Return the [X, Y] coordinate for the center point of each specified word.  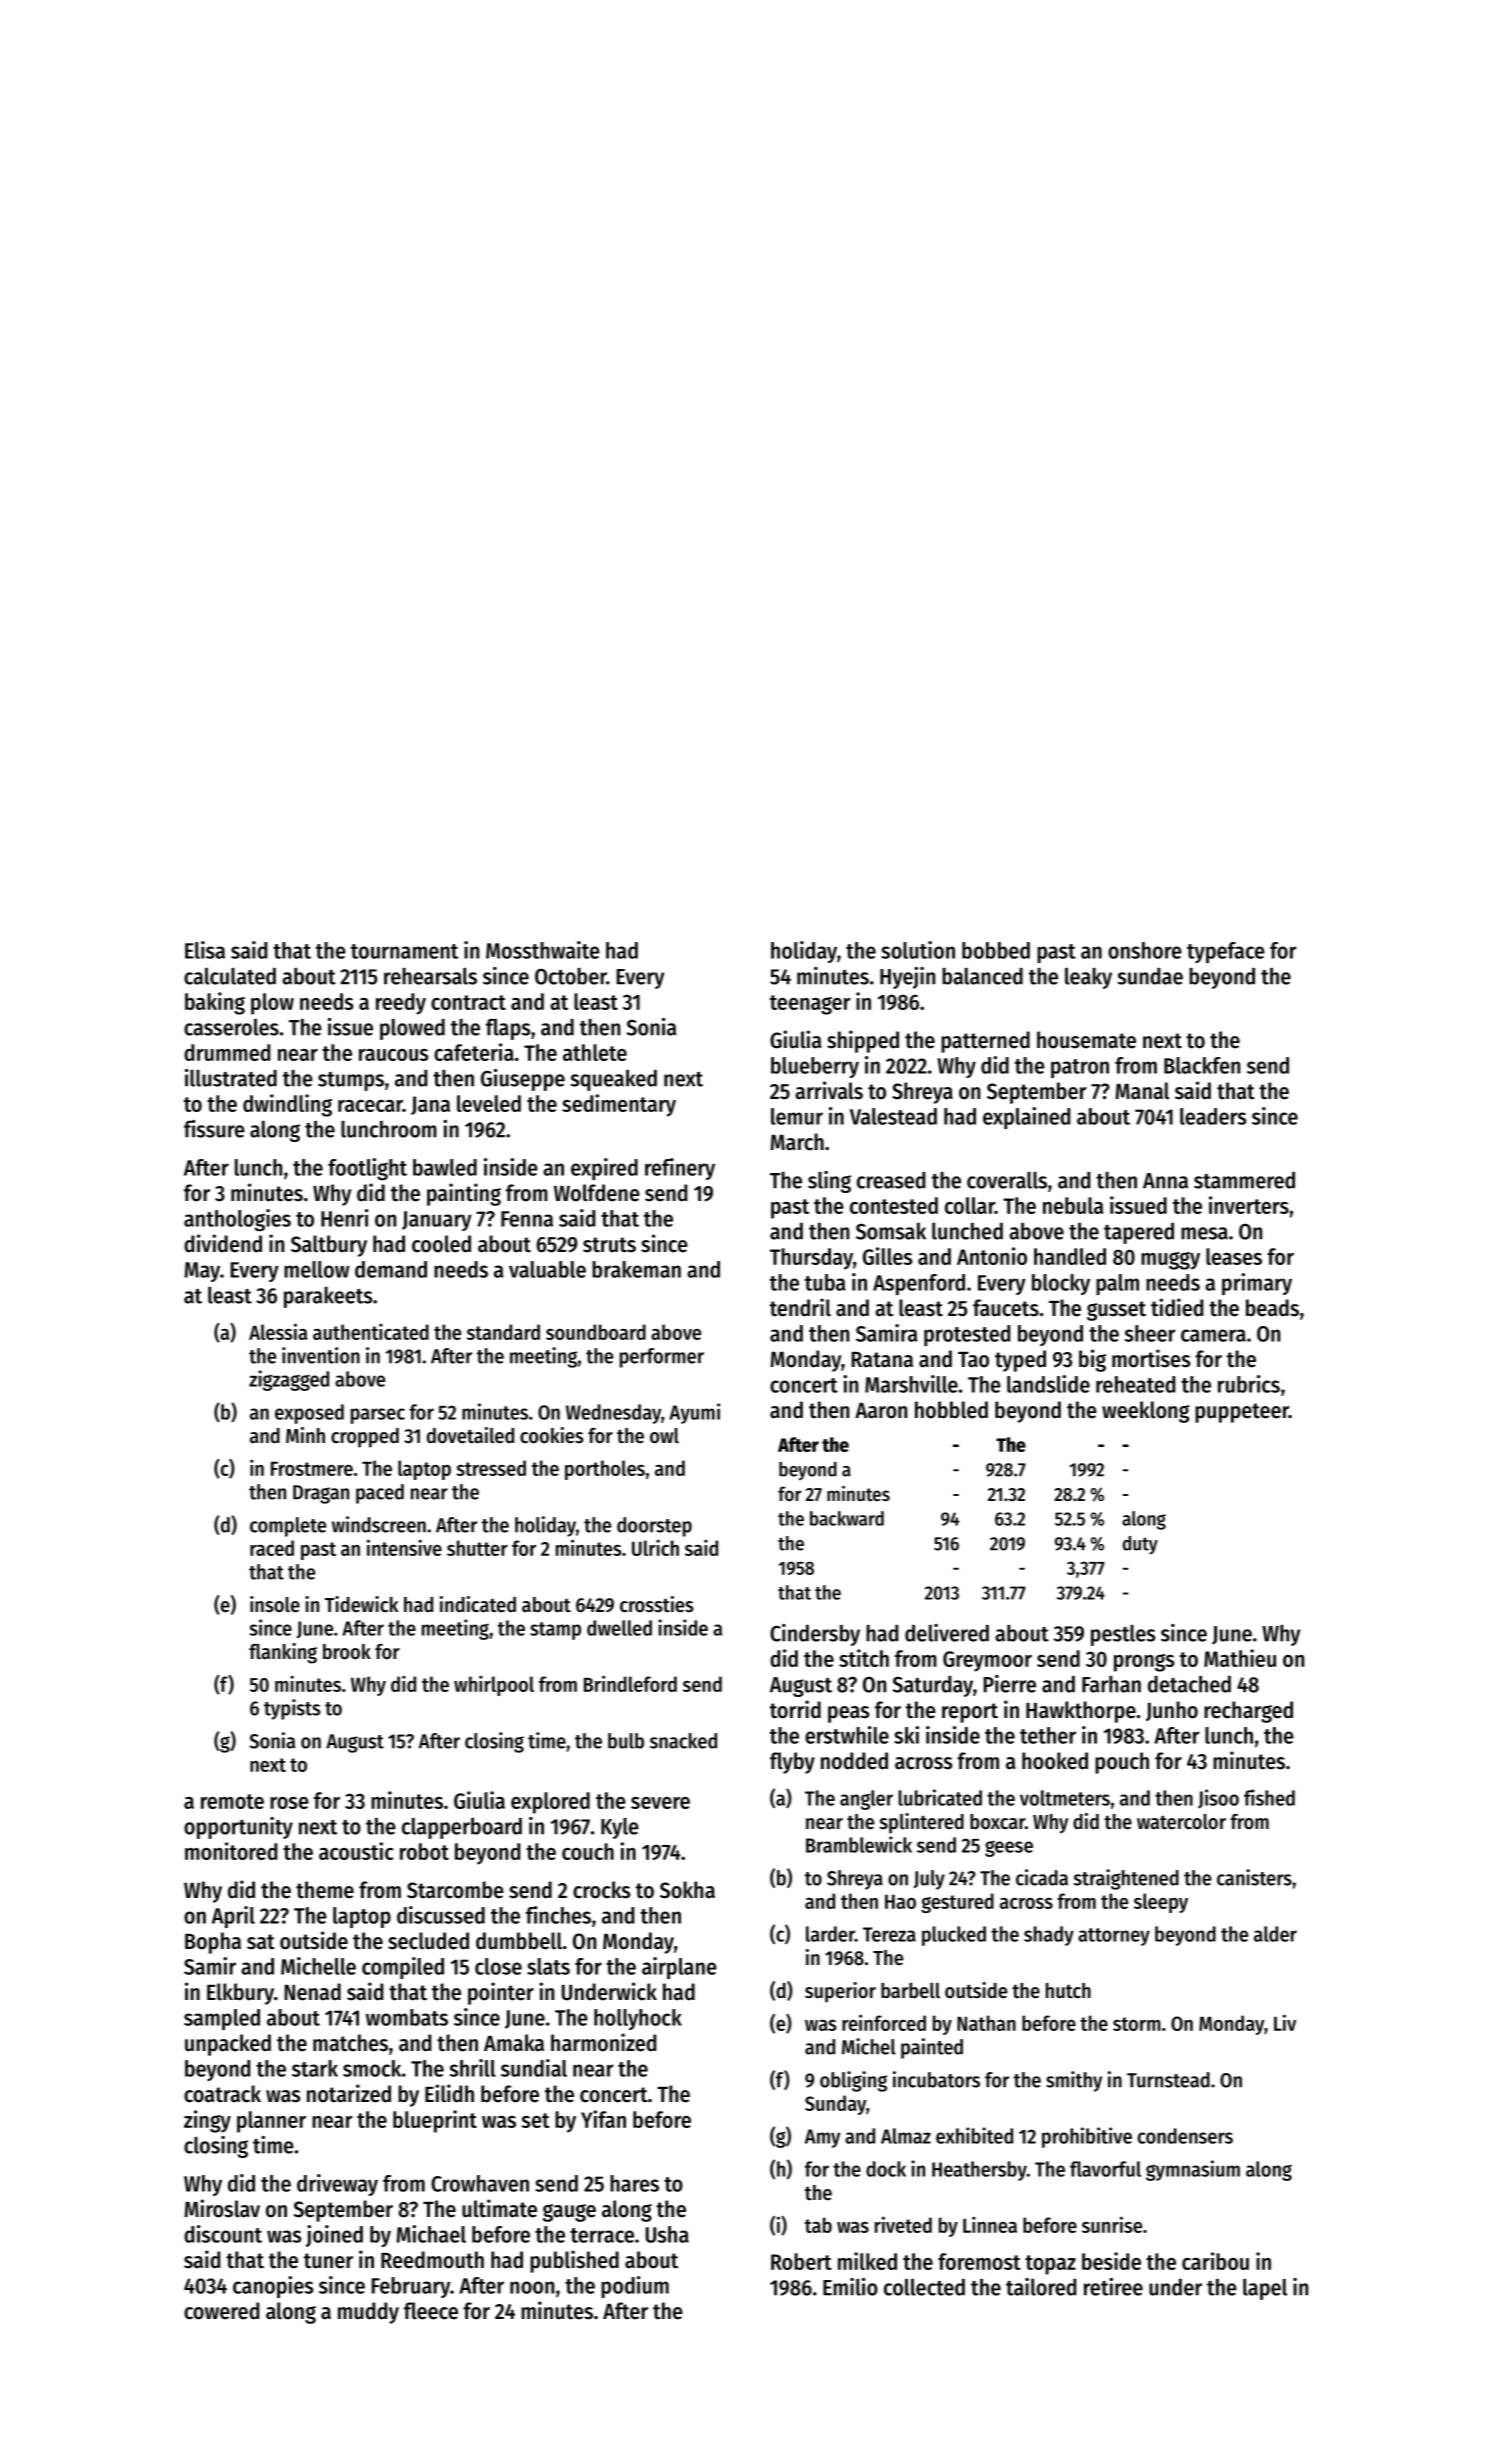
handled [1070, 1256]
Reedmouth [432, 2260]
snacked [683, 1741]
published [574, 2261]
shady [1049, 1936]
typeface [1226, 952]
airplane [679, 1968]
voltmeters [1065, 1798]
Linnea [990, 2224]
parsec [378, 1416]
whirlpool [494, 1685]
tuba [825, 1282]
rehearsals [430, 976]
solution [918, 950]
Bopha [213, 1943]
